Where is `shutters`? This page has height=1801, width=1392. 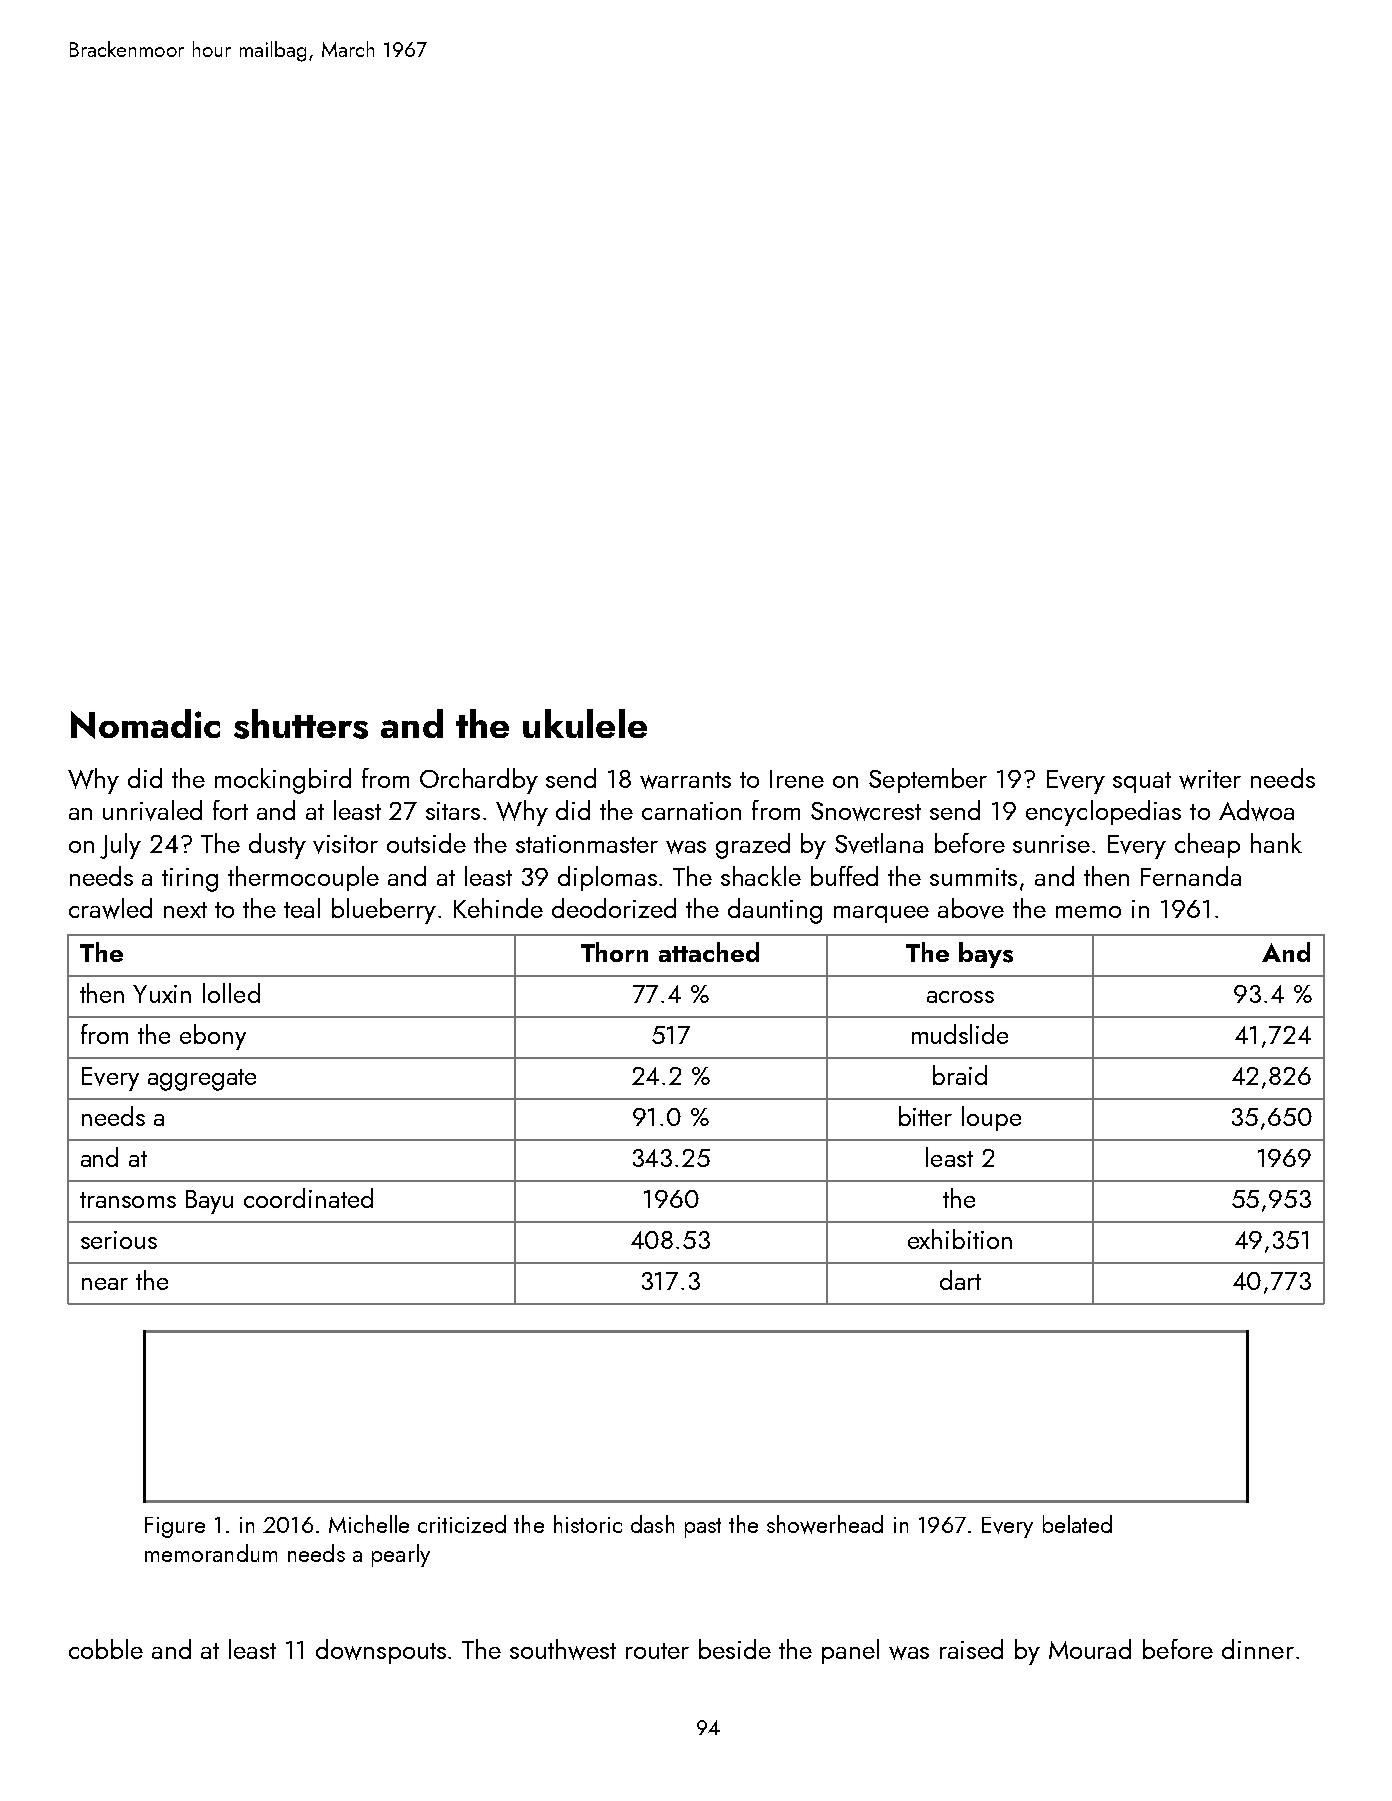 shutters is located at coordinates (301, 724).
